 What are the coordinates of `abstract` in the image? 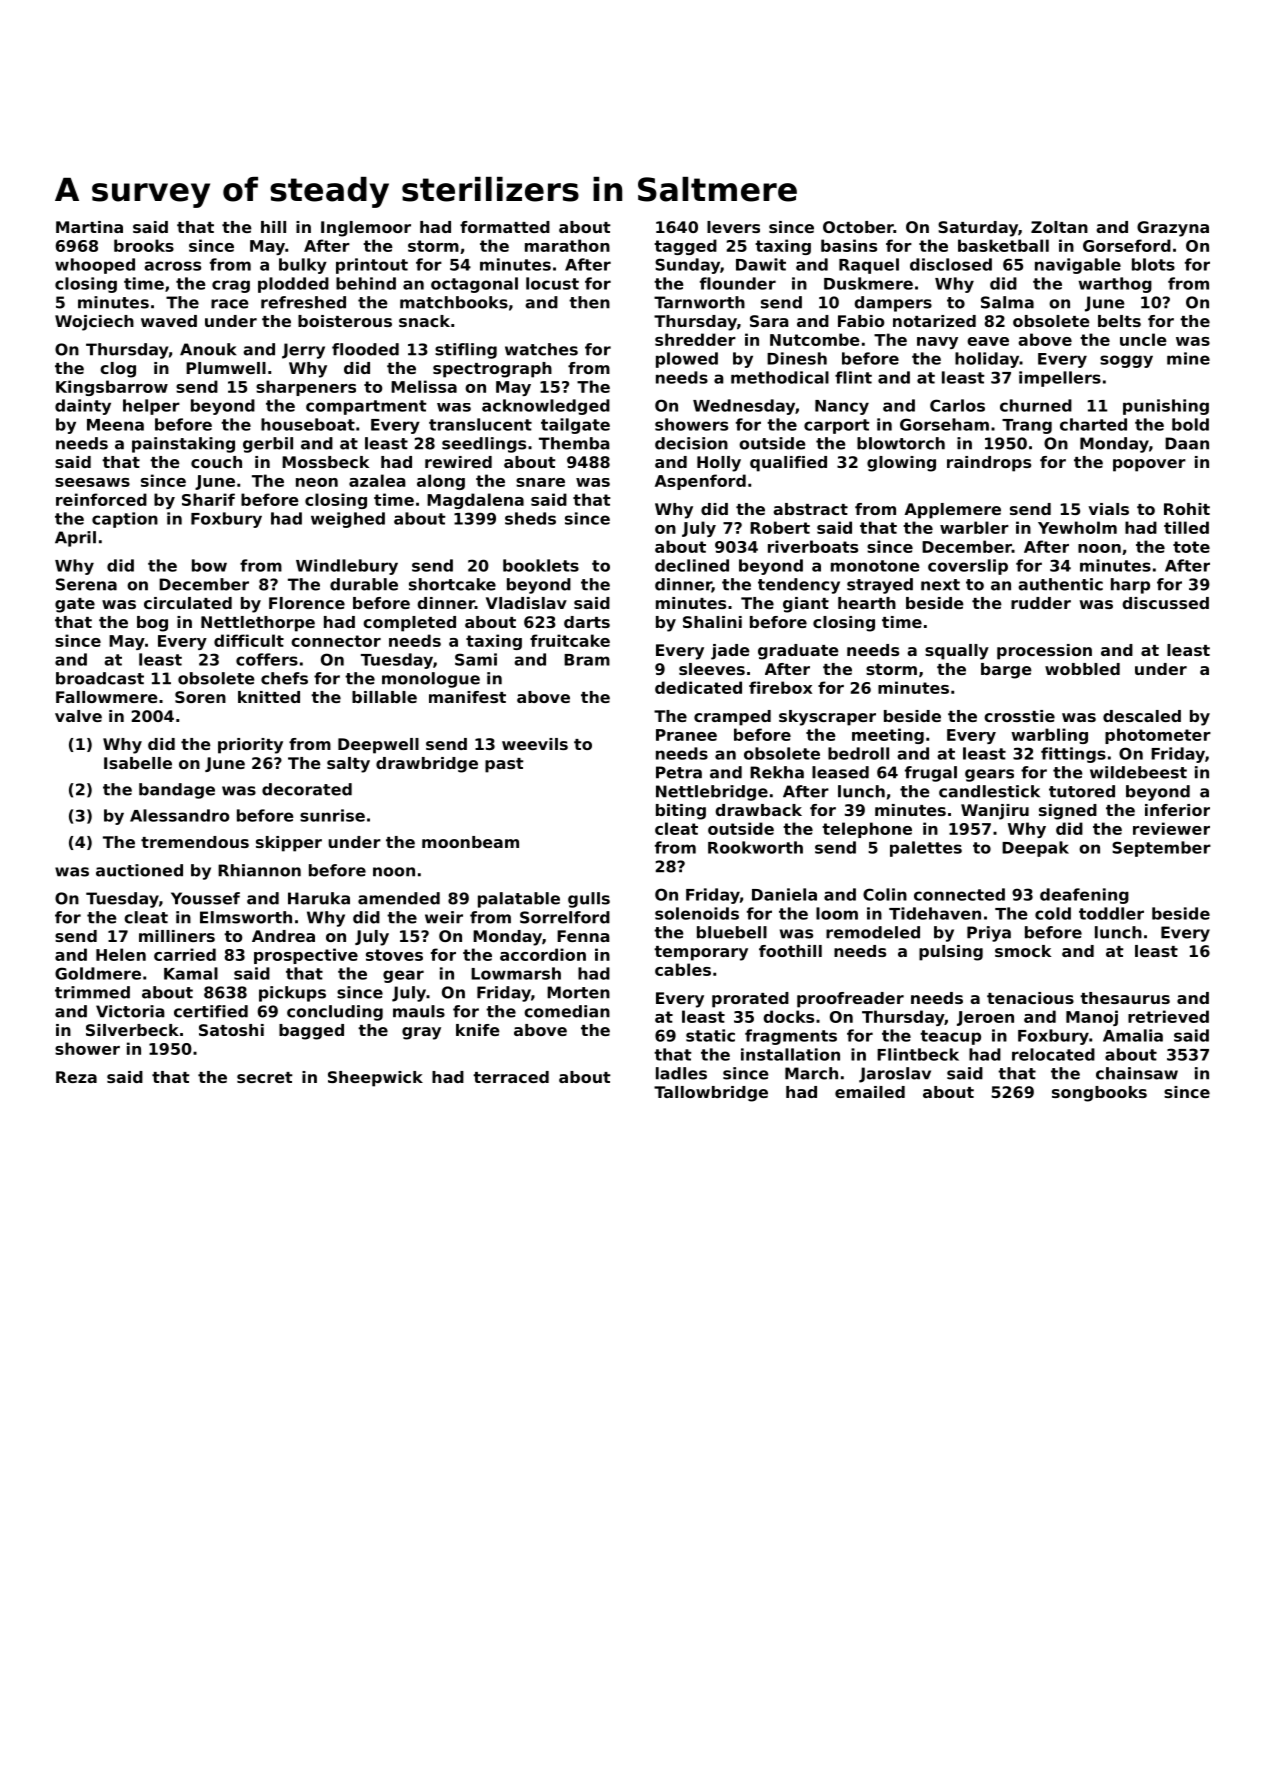 It's located at (810, 509).
